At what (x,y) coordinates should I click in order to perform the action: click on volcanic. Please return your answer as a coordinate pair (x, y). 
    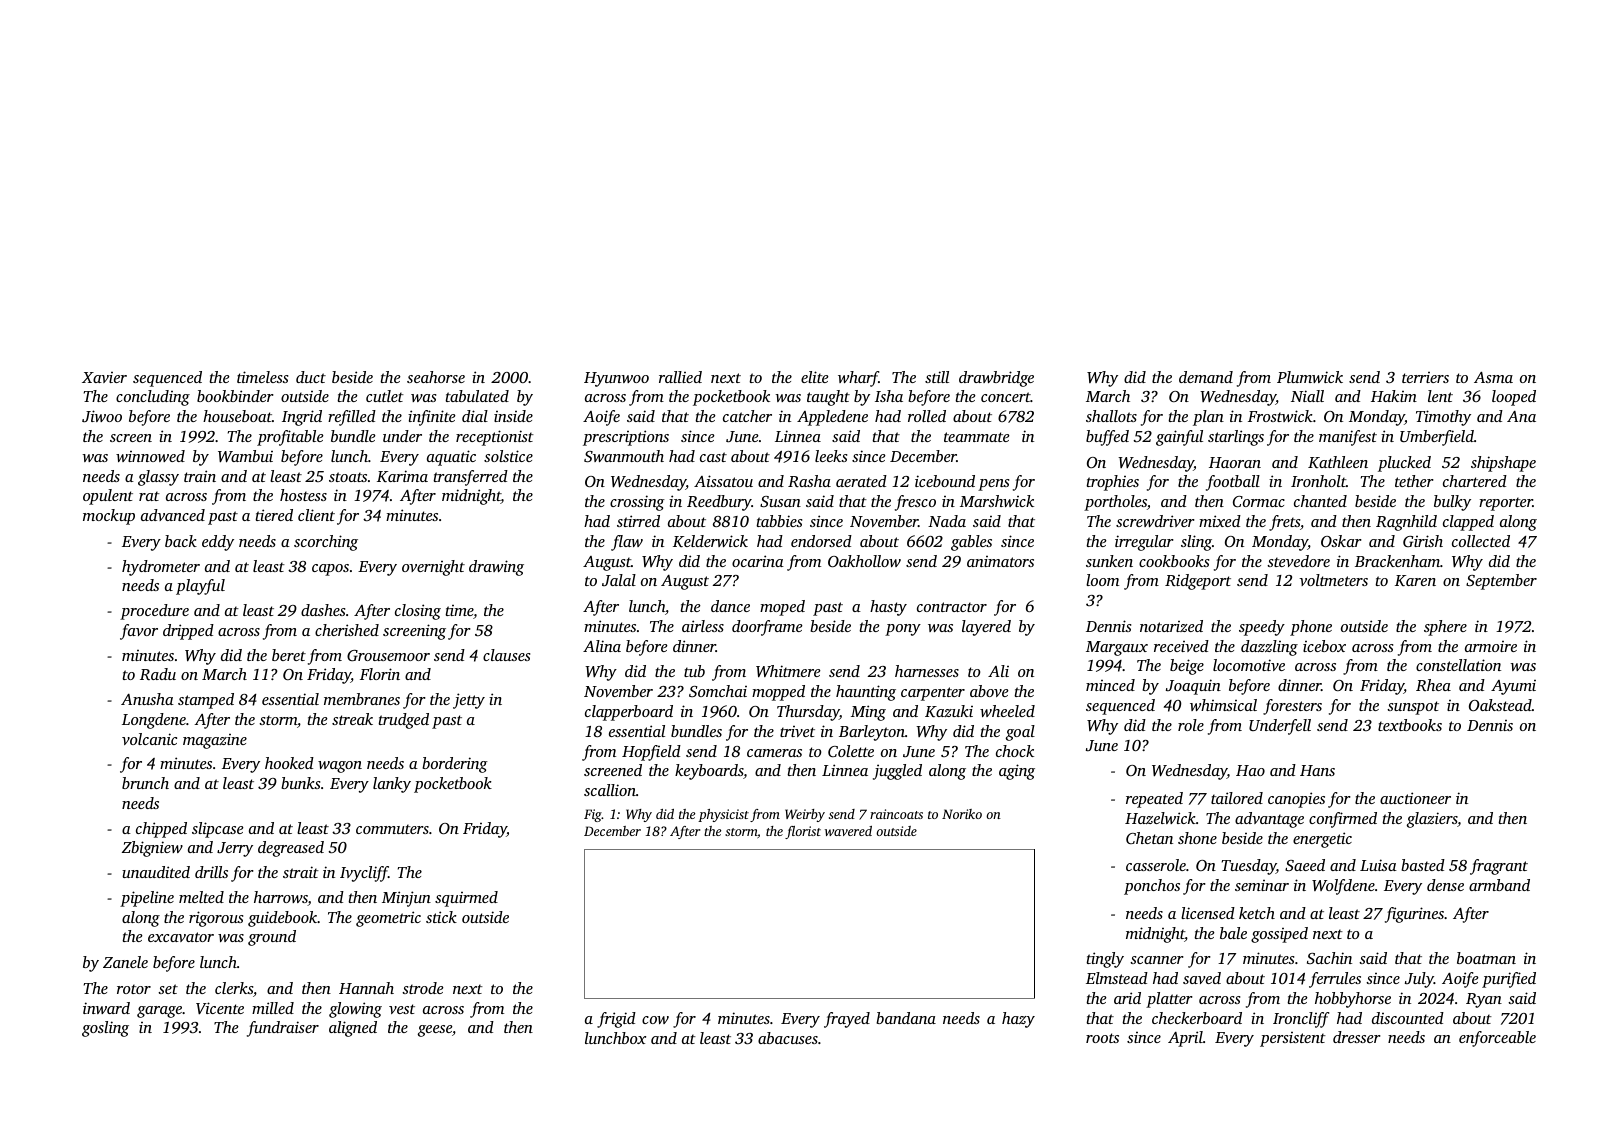
    Looking at the image, I should click on (149, 739).
